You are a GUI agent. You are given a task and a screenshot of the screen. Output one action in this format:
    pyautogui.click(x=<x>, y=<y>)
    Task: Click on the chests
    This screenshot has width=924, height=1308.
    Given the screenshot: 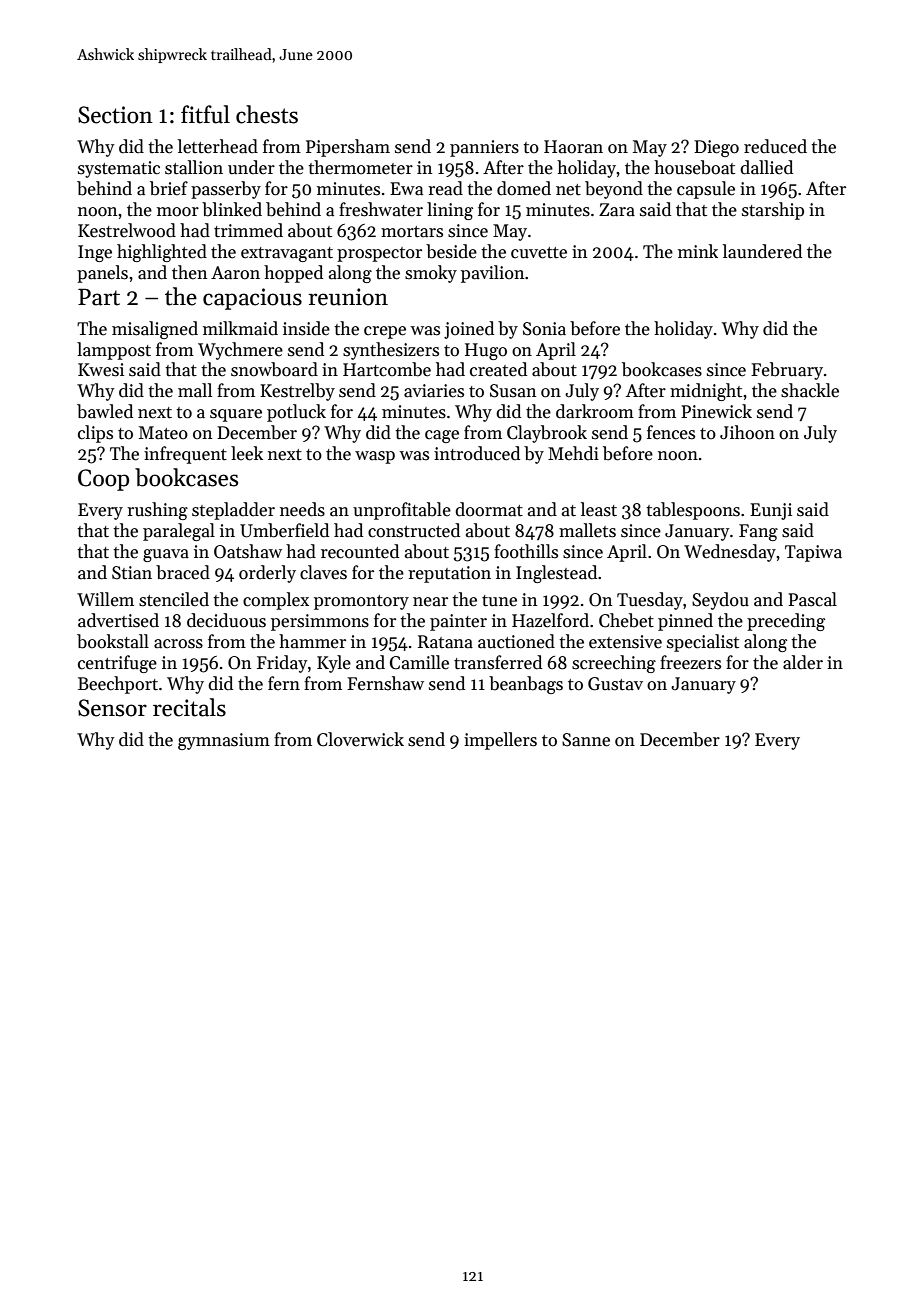 What is the action you would take?
    pyautogui.click(x=267, y=114)
